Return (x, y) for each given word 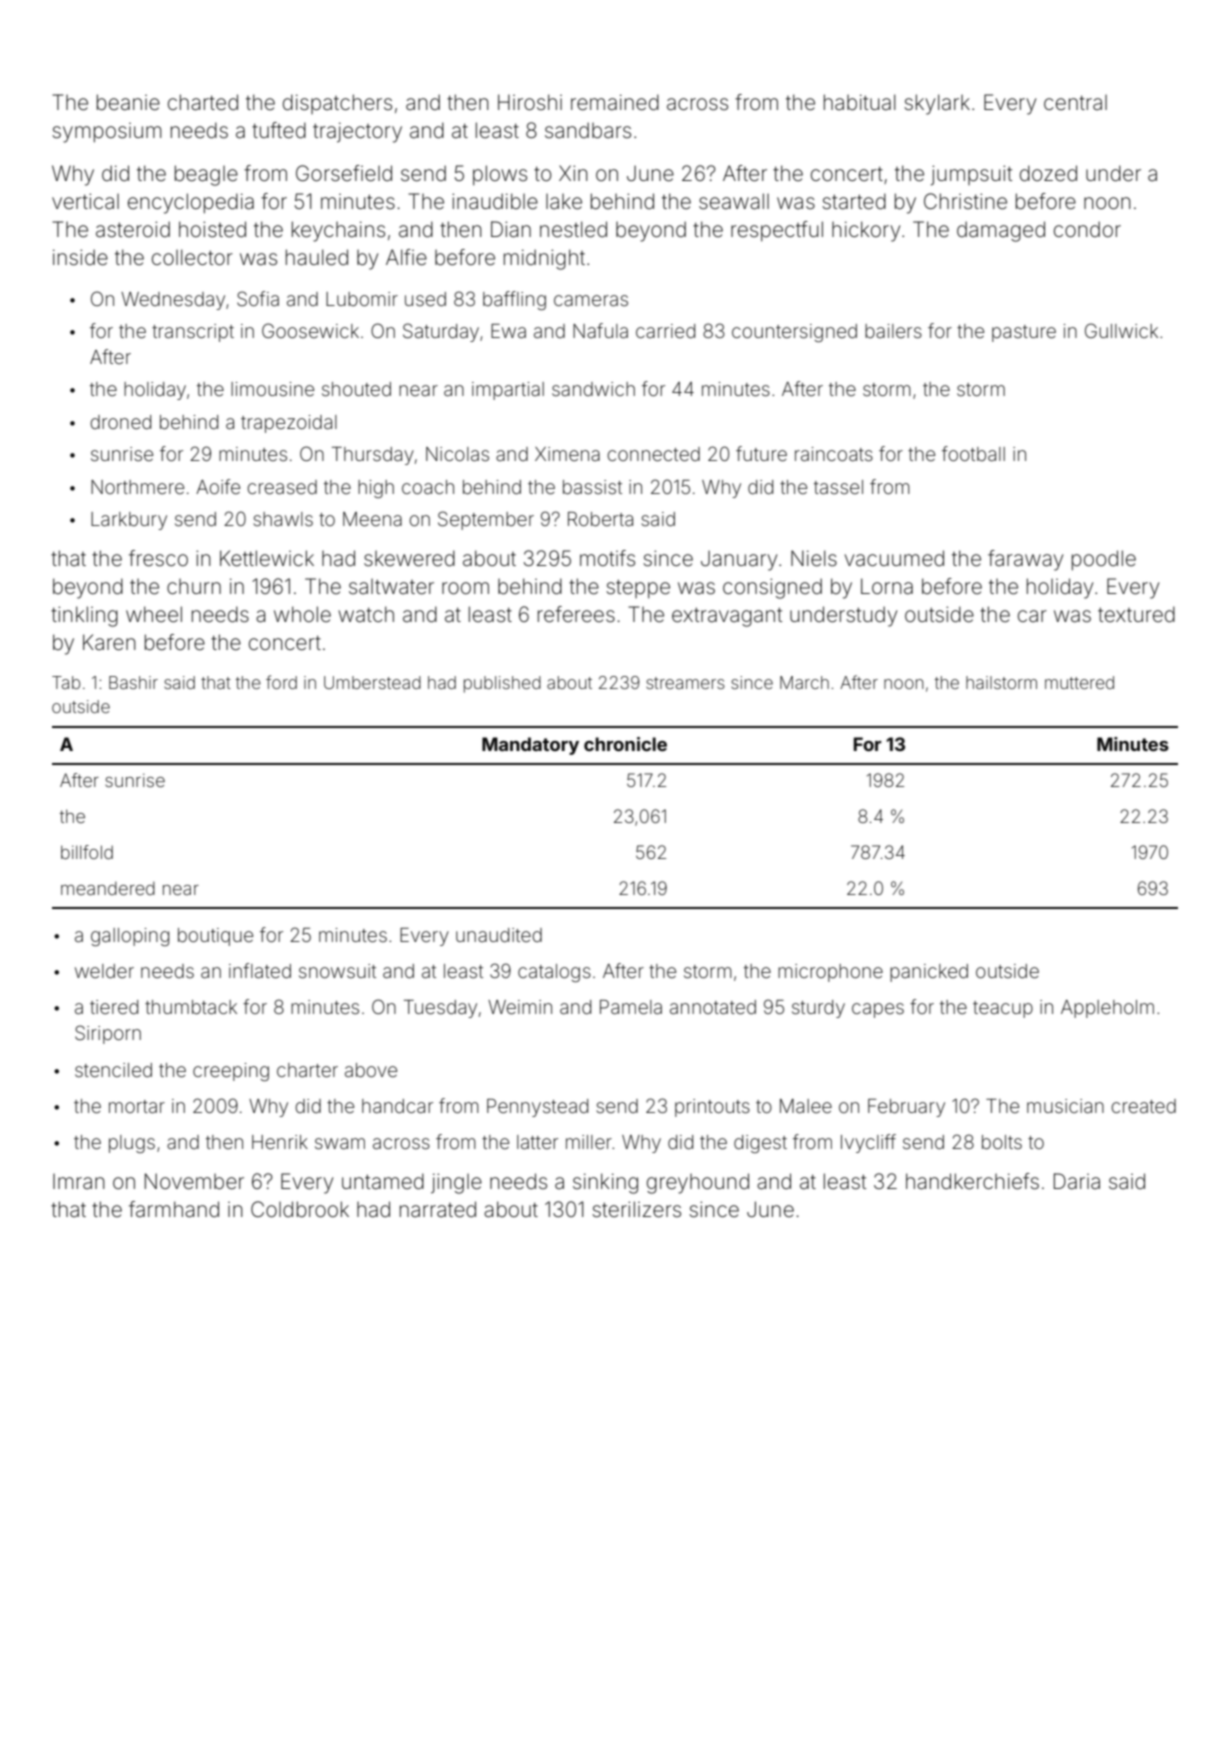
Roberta (600, 519)
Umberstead (372, 682)
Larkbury (129, 521)
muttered (1079, 682)
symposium (107, 133)
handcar (397, 1106)
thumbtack (191, 1007)
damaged (1001, 231)
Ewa (508, 331)
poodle (1104, 560)
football (973, 453)
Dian (511, 229)
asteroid (133, 229)
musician (1065, 1106)
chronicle (625, 744)
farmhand (174, 1209)
